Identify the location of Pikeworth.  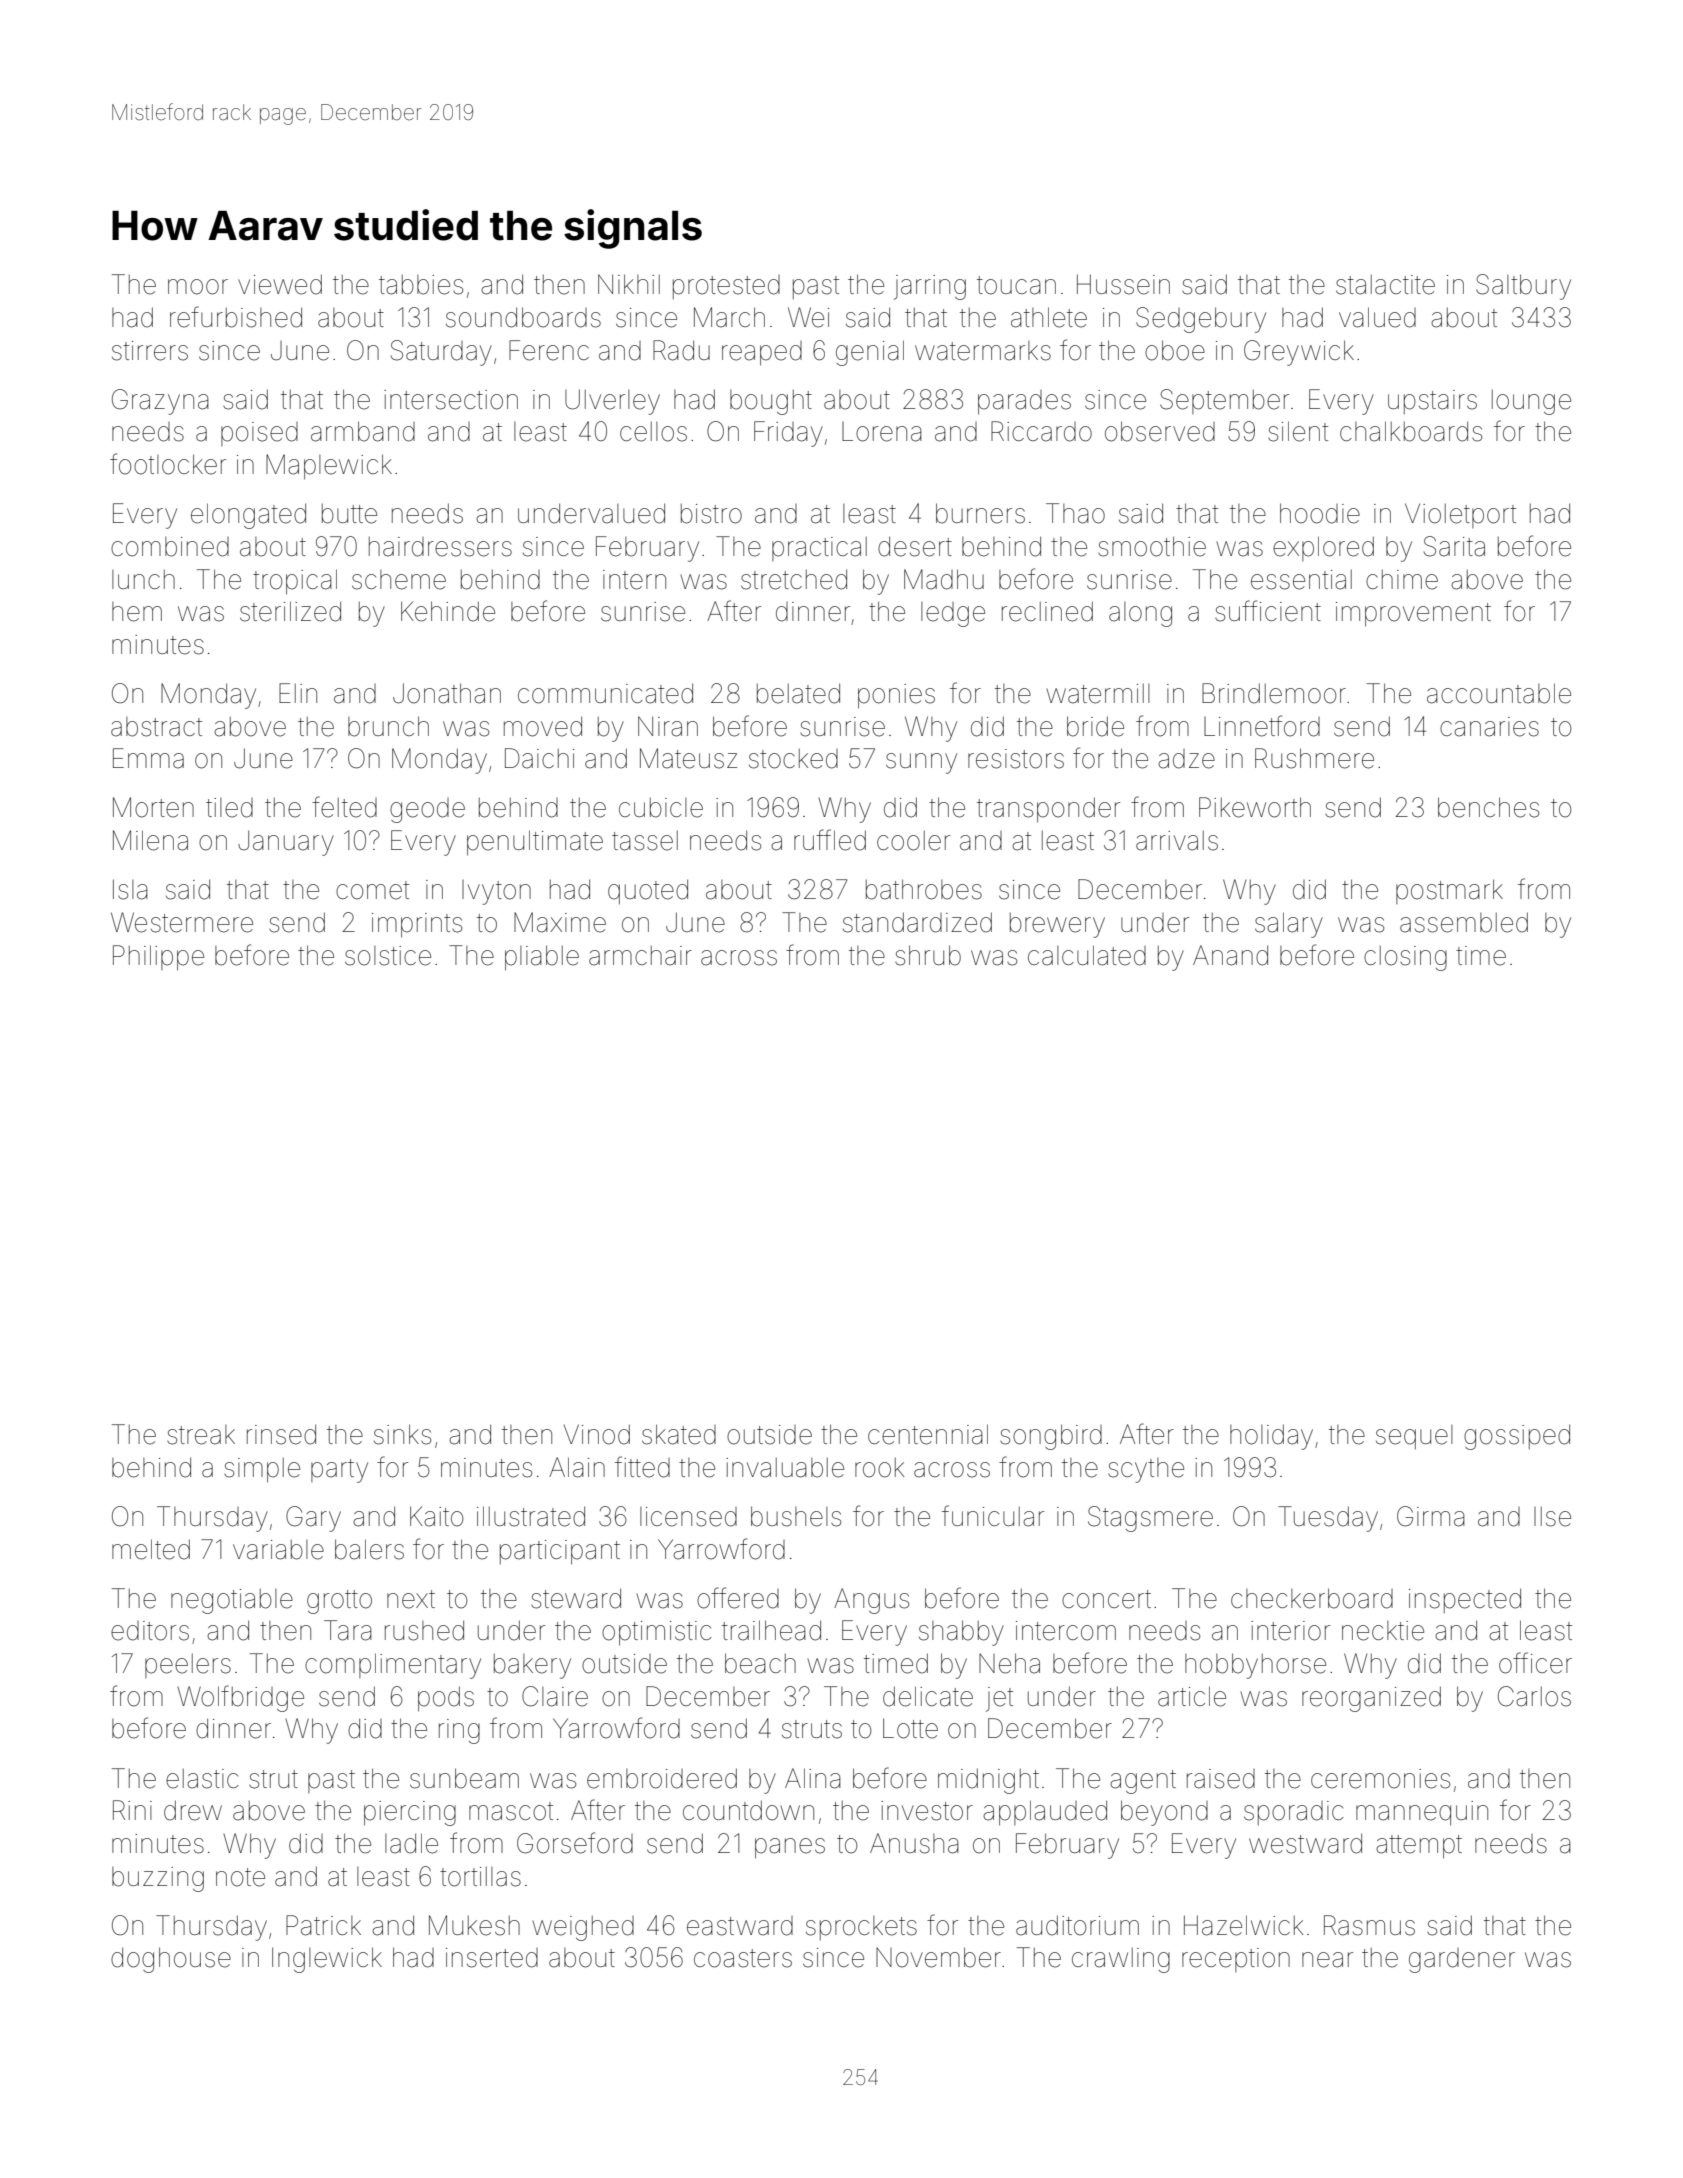
(1255, 807).
